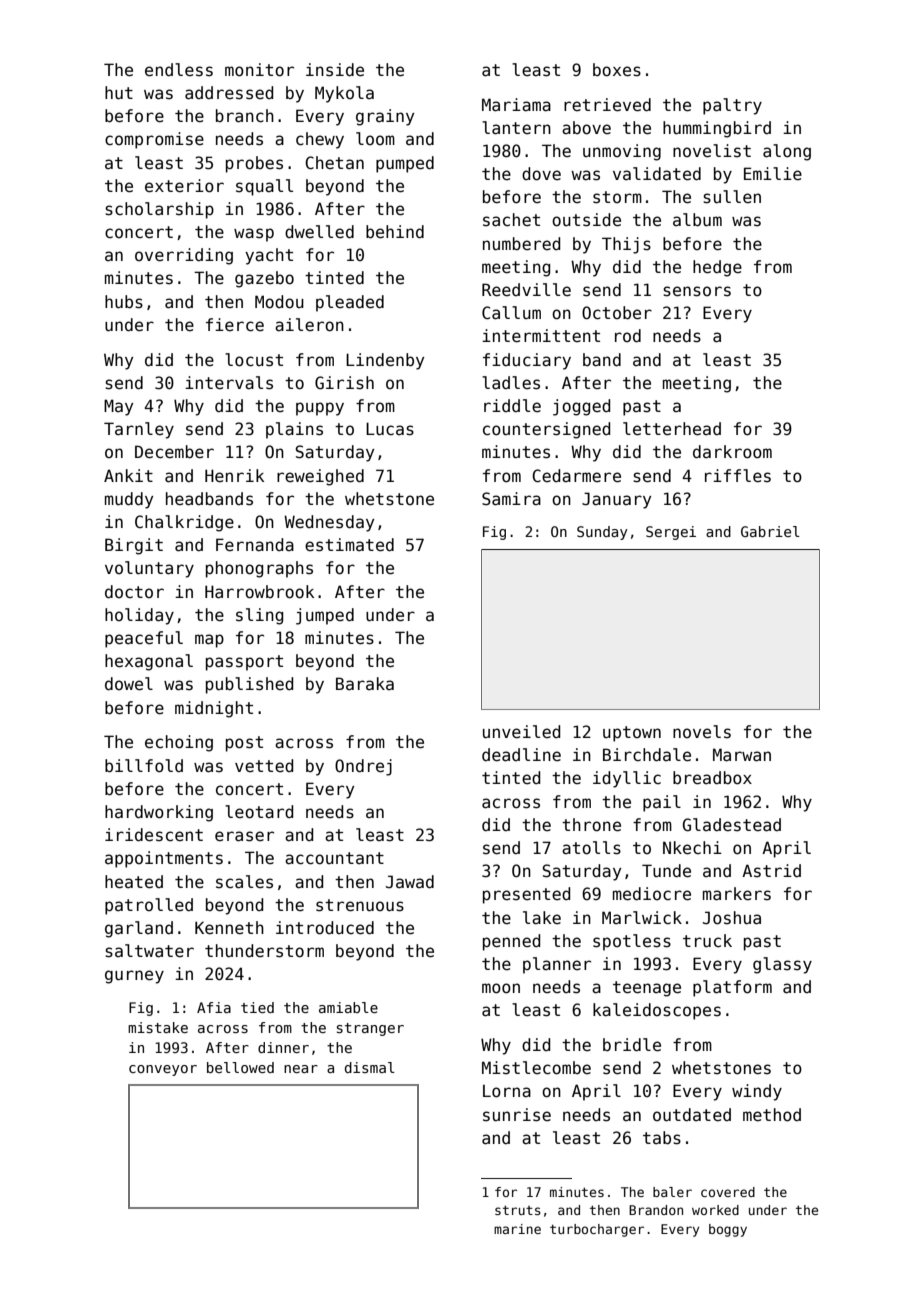 The image size is (924, 1314). Describe the element at coordinates (546, 430) in the screenshot. I see `countersigned` at that location.
